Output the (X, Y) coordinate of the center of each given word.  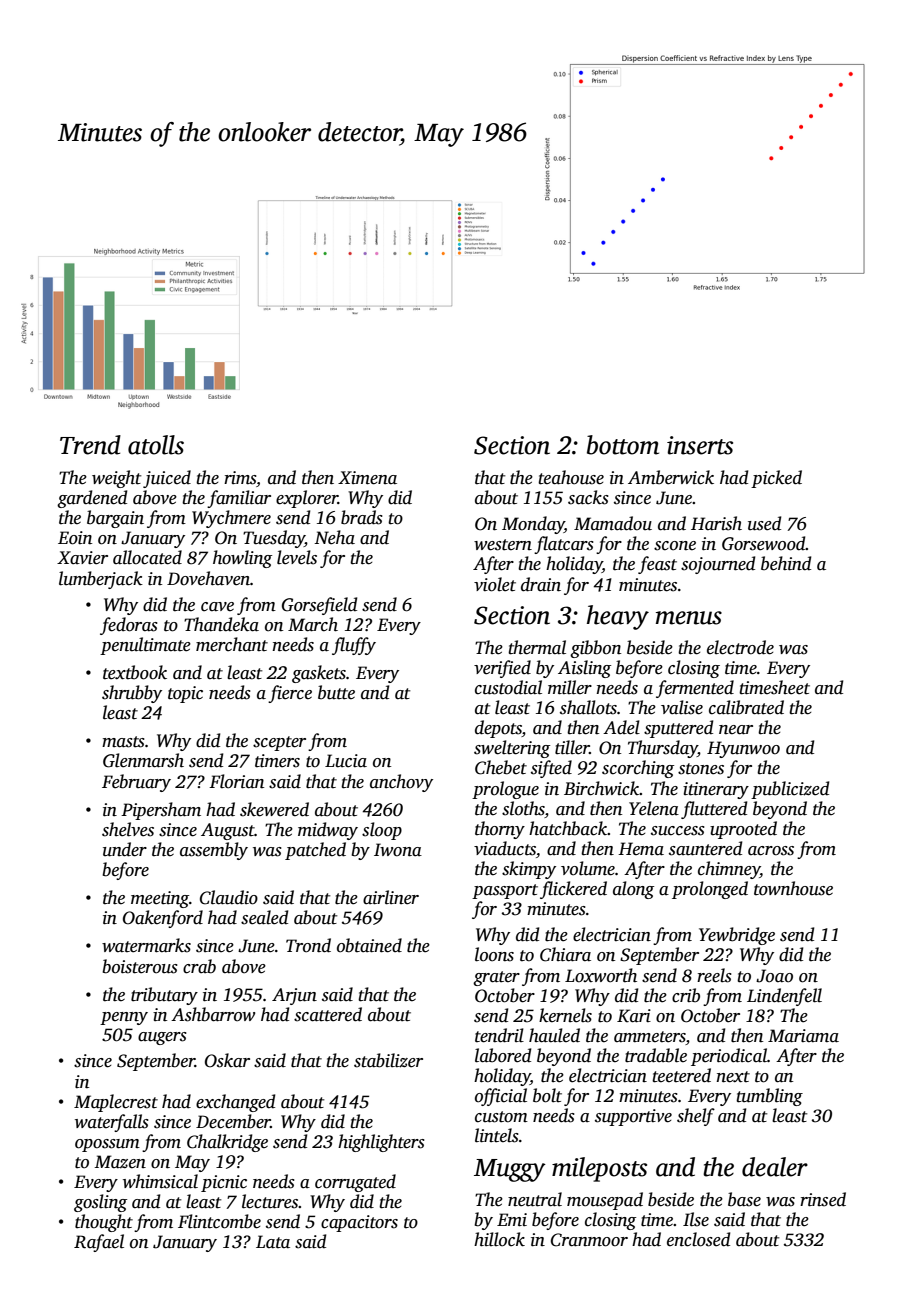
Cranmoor (589, 1240)
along (633, 890)
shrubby (132, 694)
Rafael (99, 1243)
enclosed (698, 1239)
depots (498, 729)
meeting (160, 899)
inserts (700, 445)
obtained (369, 945)
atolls (156, 445)
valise (682, 707)
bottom (623, 445)
